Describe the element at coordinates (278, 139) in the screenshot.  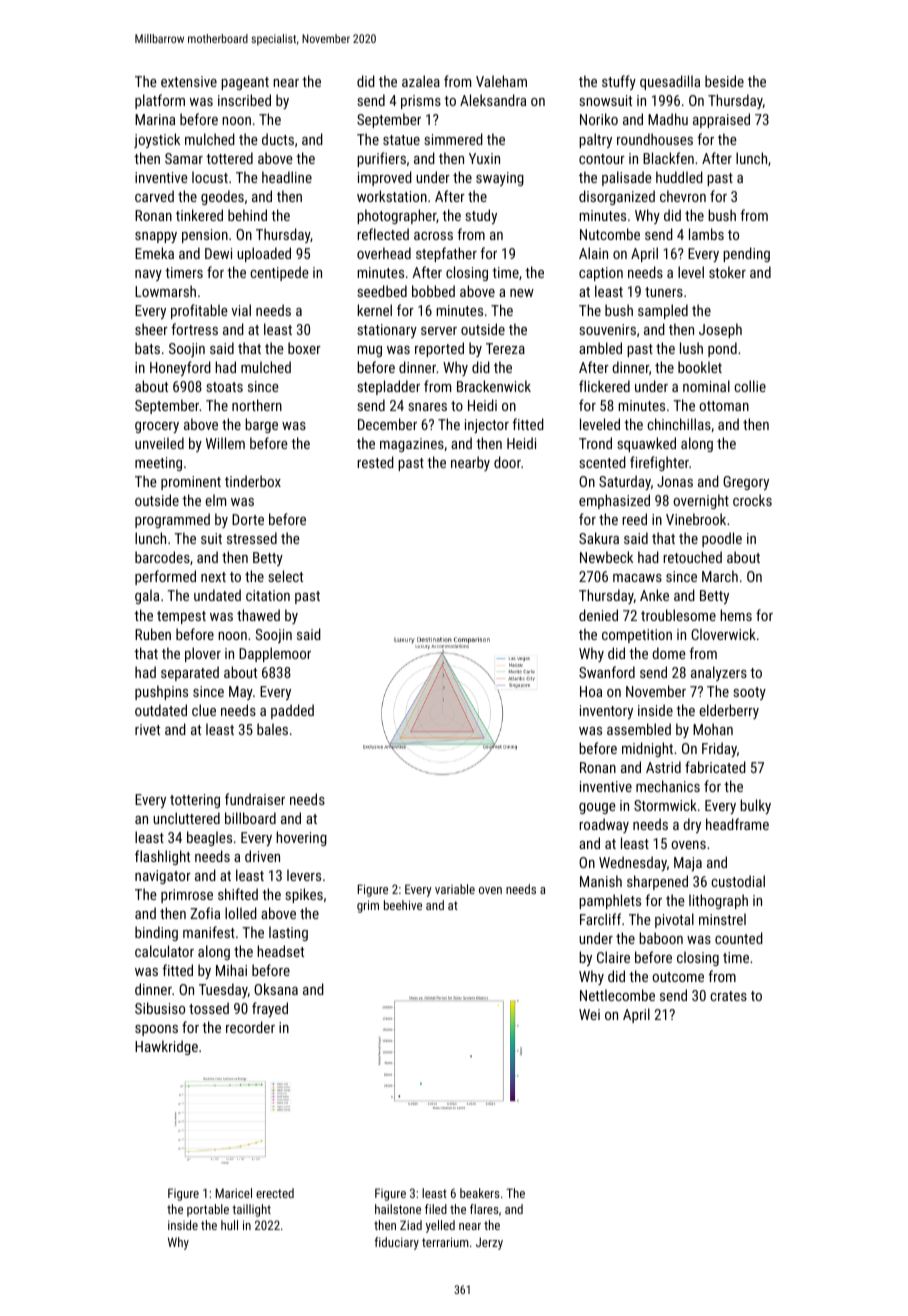
I see `ducts` at that location.
